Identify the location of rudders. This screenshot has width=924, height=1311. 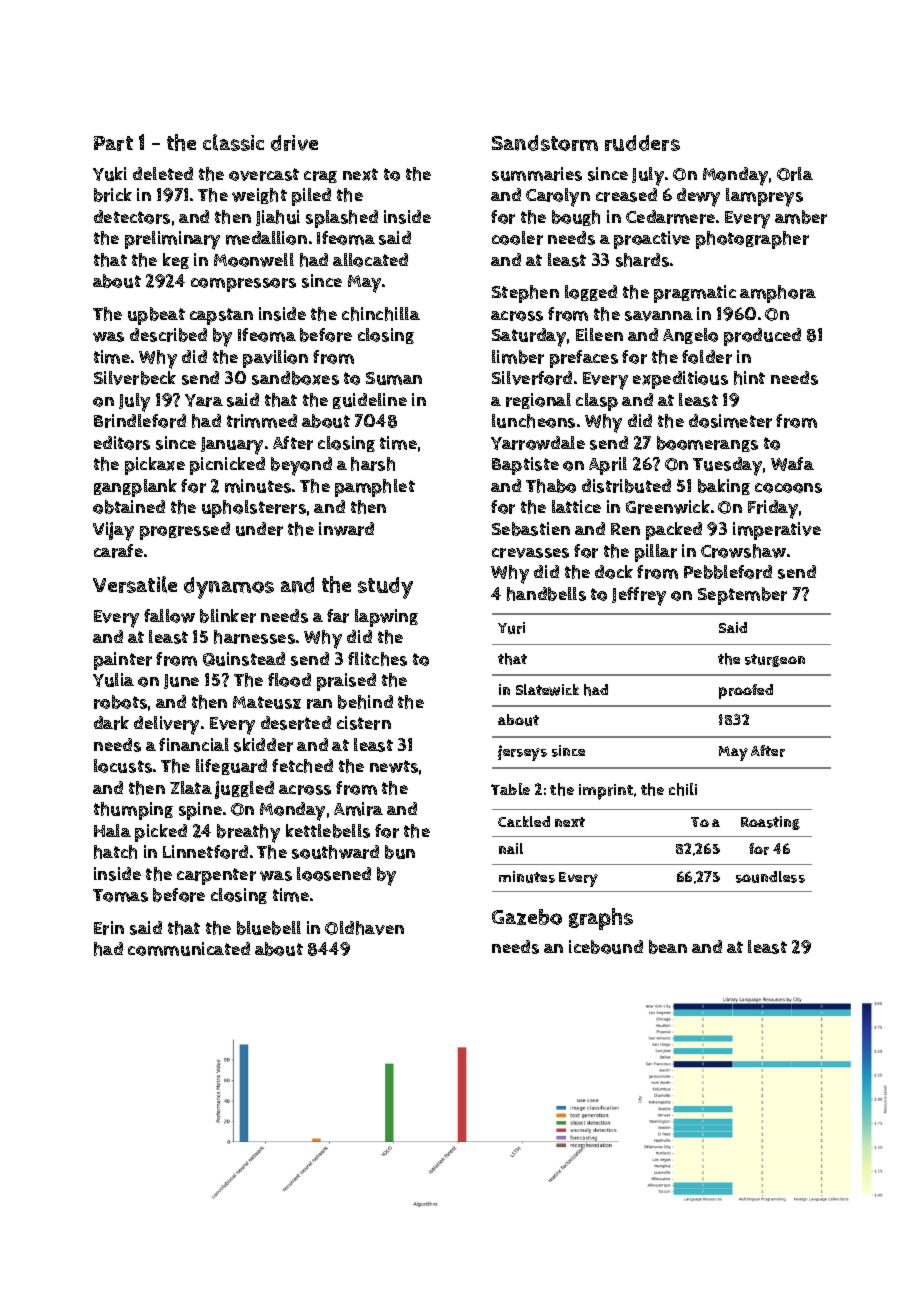
(642, 143).
